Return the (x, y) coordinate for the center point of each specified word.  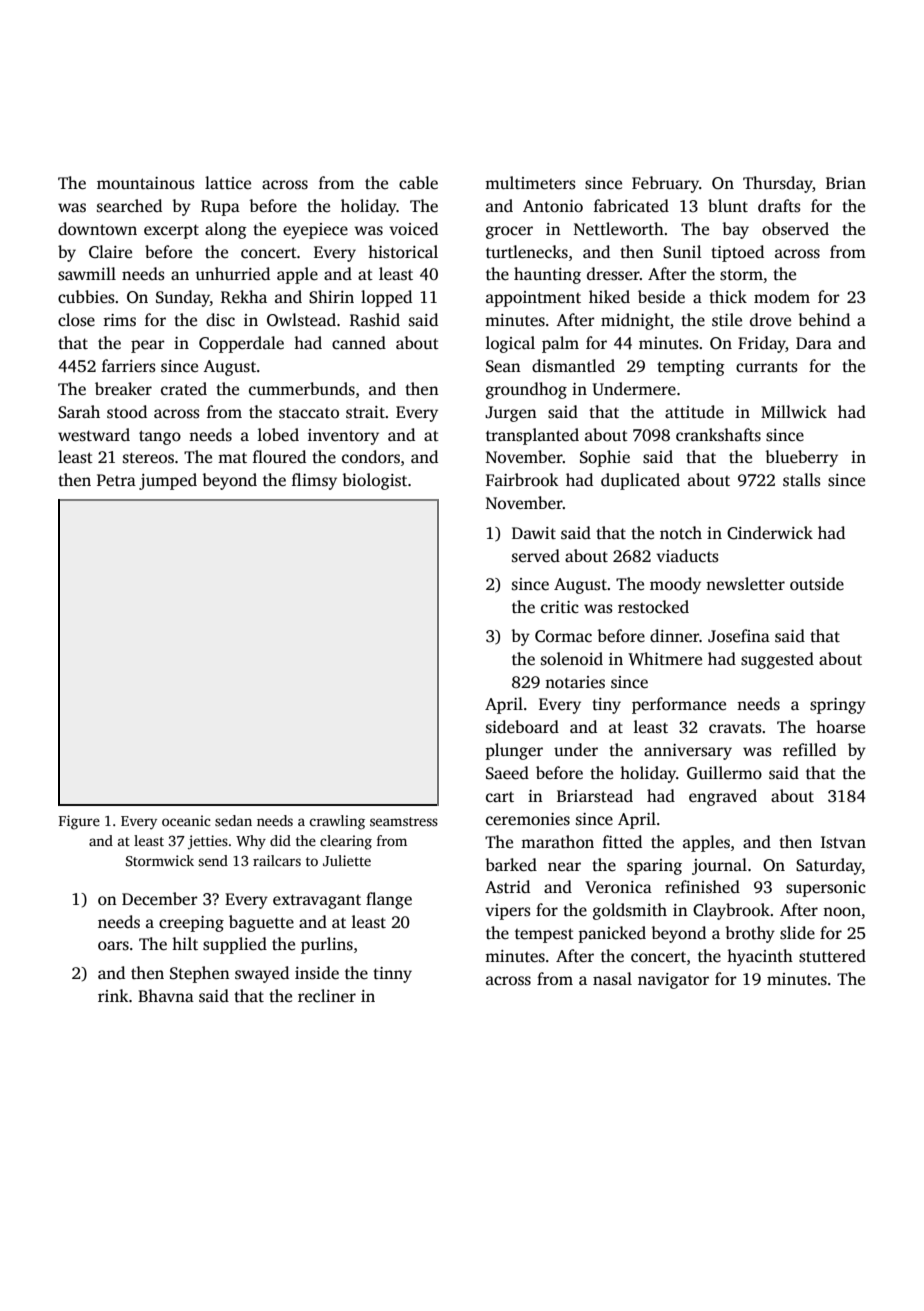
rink (113, 995)
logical (510, 344)
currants (767, 367)
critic (560, 607)
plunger (514, 751)
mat (232, 458)
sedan (233, 820)
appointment (533, 299)
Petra (116, 480)
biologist (374, 481)
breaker (123, 389)
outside (817, 584)
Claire (110, 252)
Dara (814, 343)
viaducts (687, 556)
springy (838, 706)
